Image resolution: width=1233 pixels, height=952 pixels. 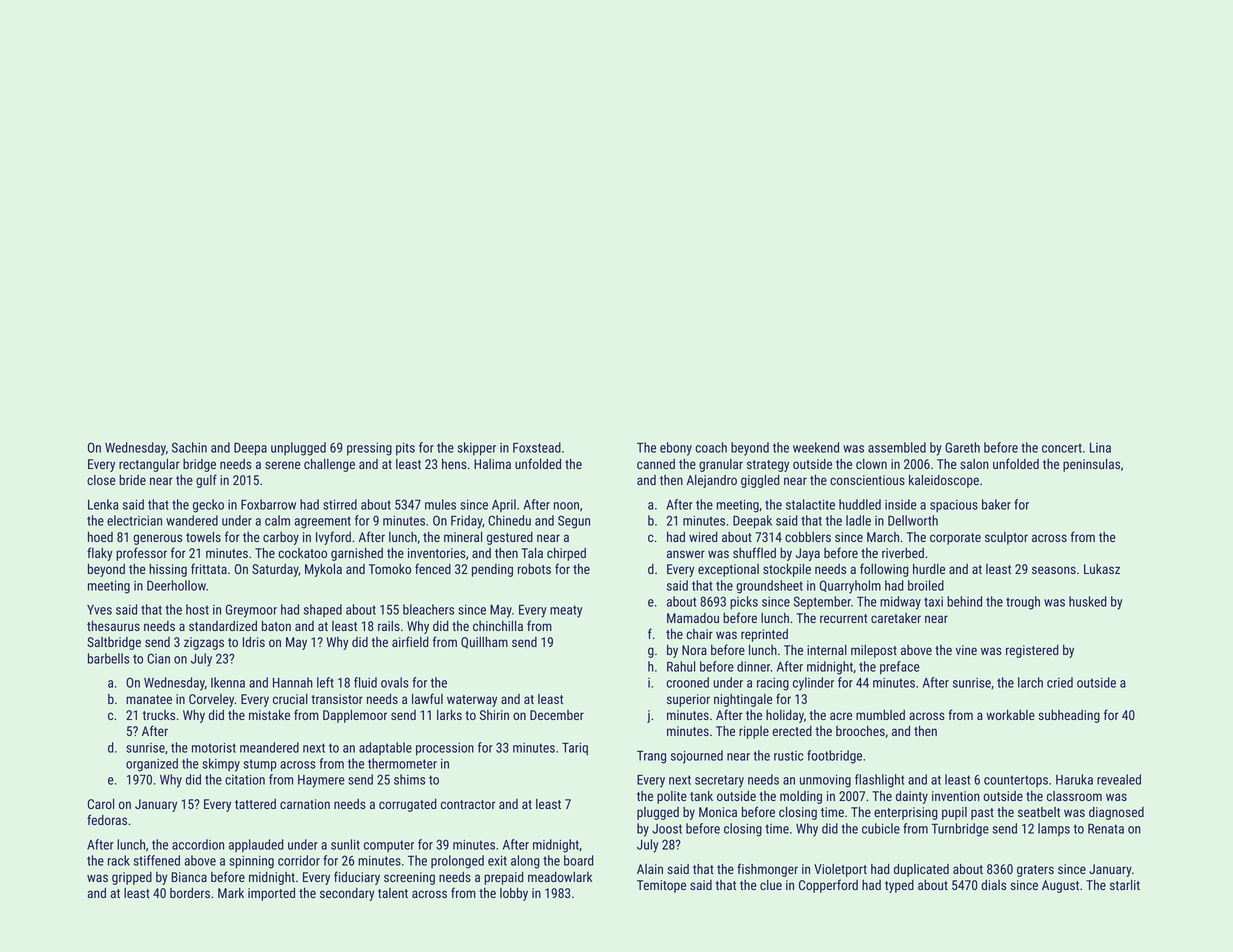 I want to click on Copperford, so click(x=828, y=886).
